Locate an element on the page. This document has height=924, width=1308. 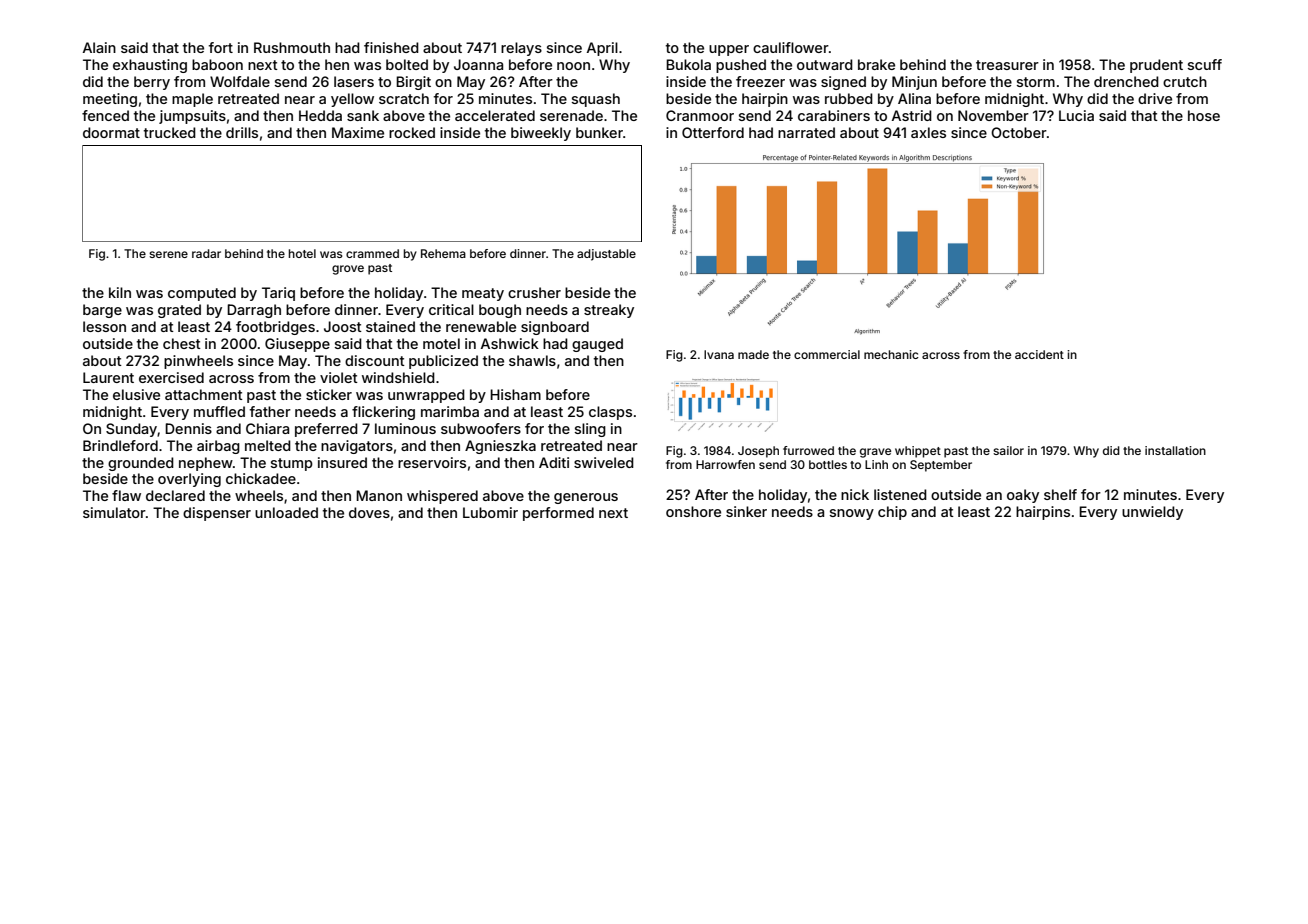
Hisham is located at coordinates (515, 394).
